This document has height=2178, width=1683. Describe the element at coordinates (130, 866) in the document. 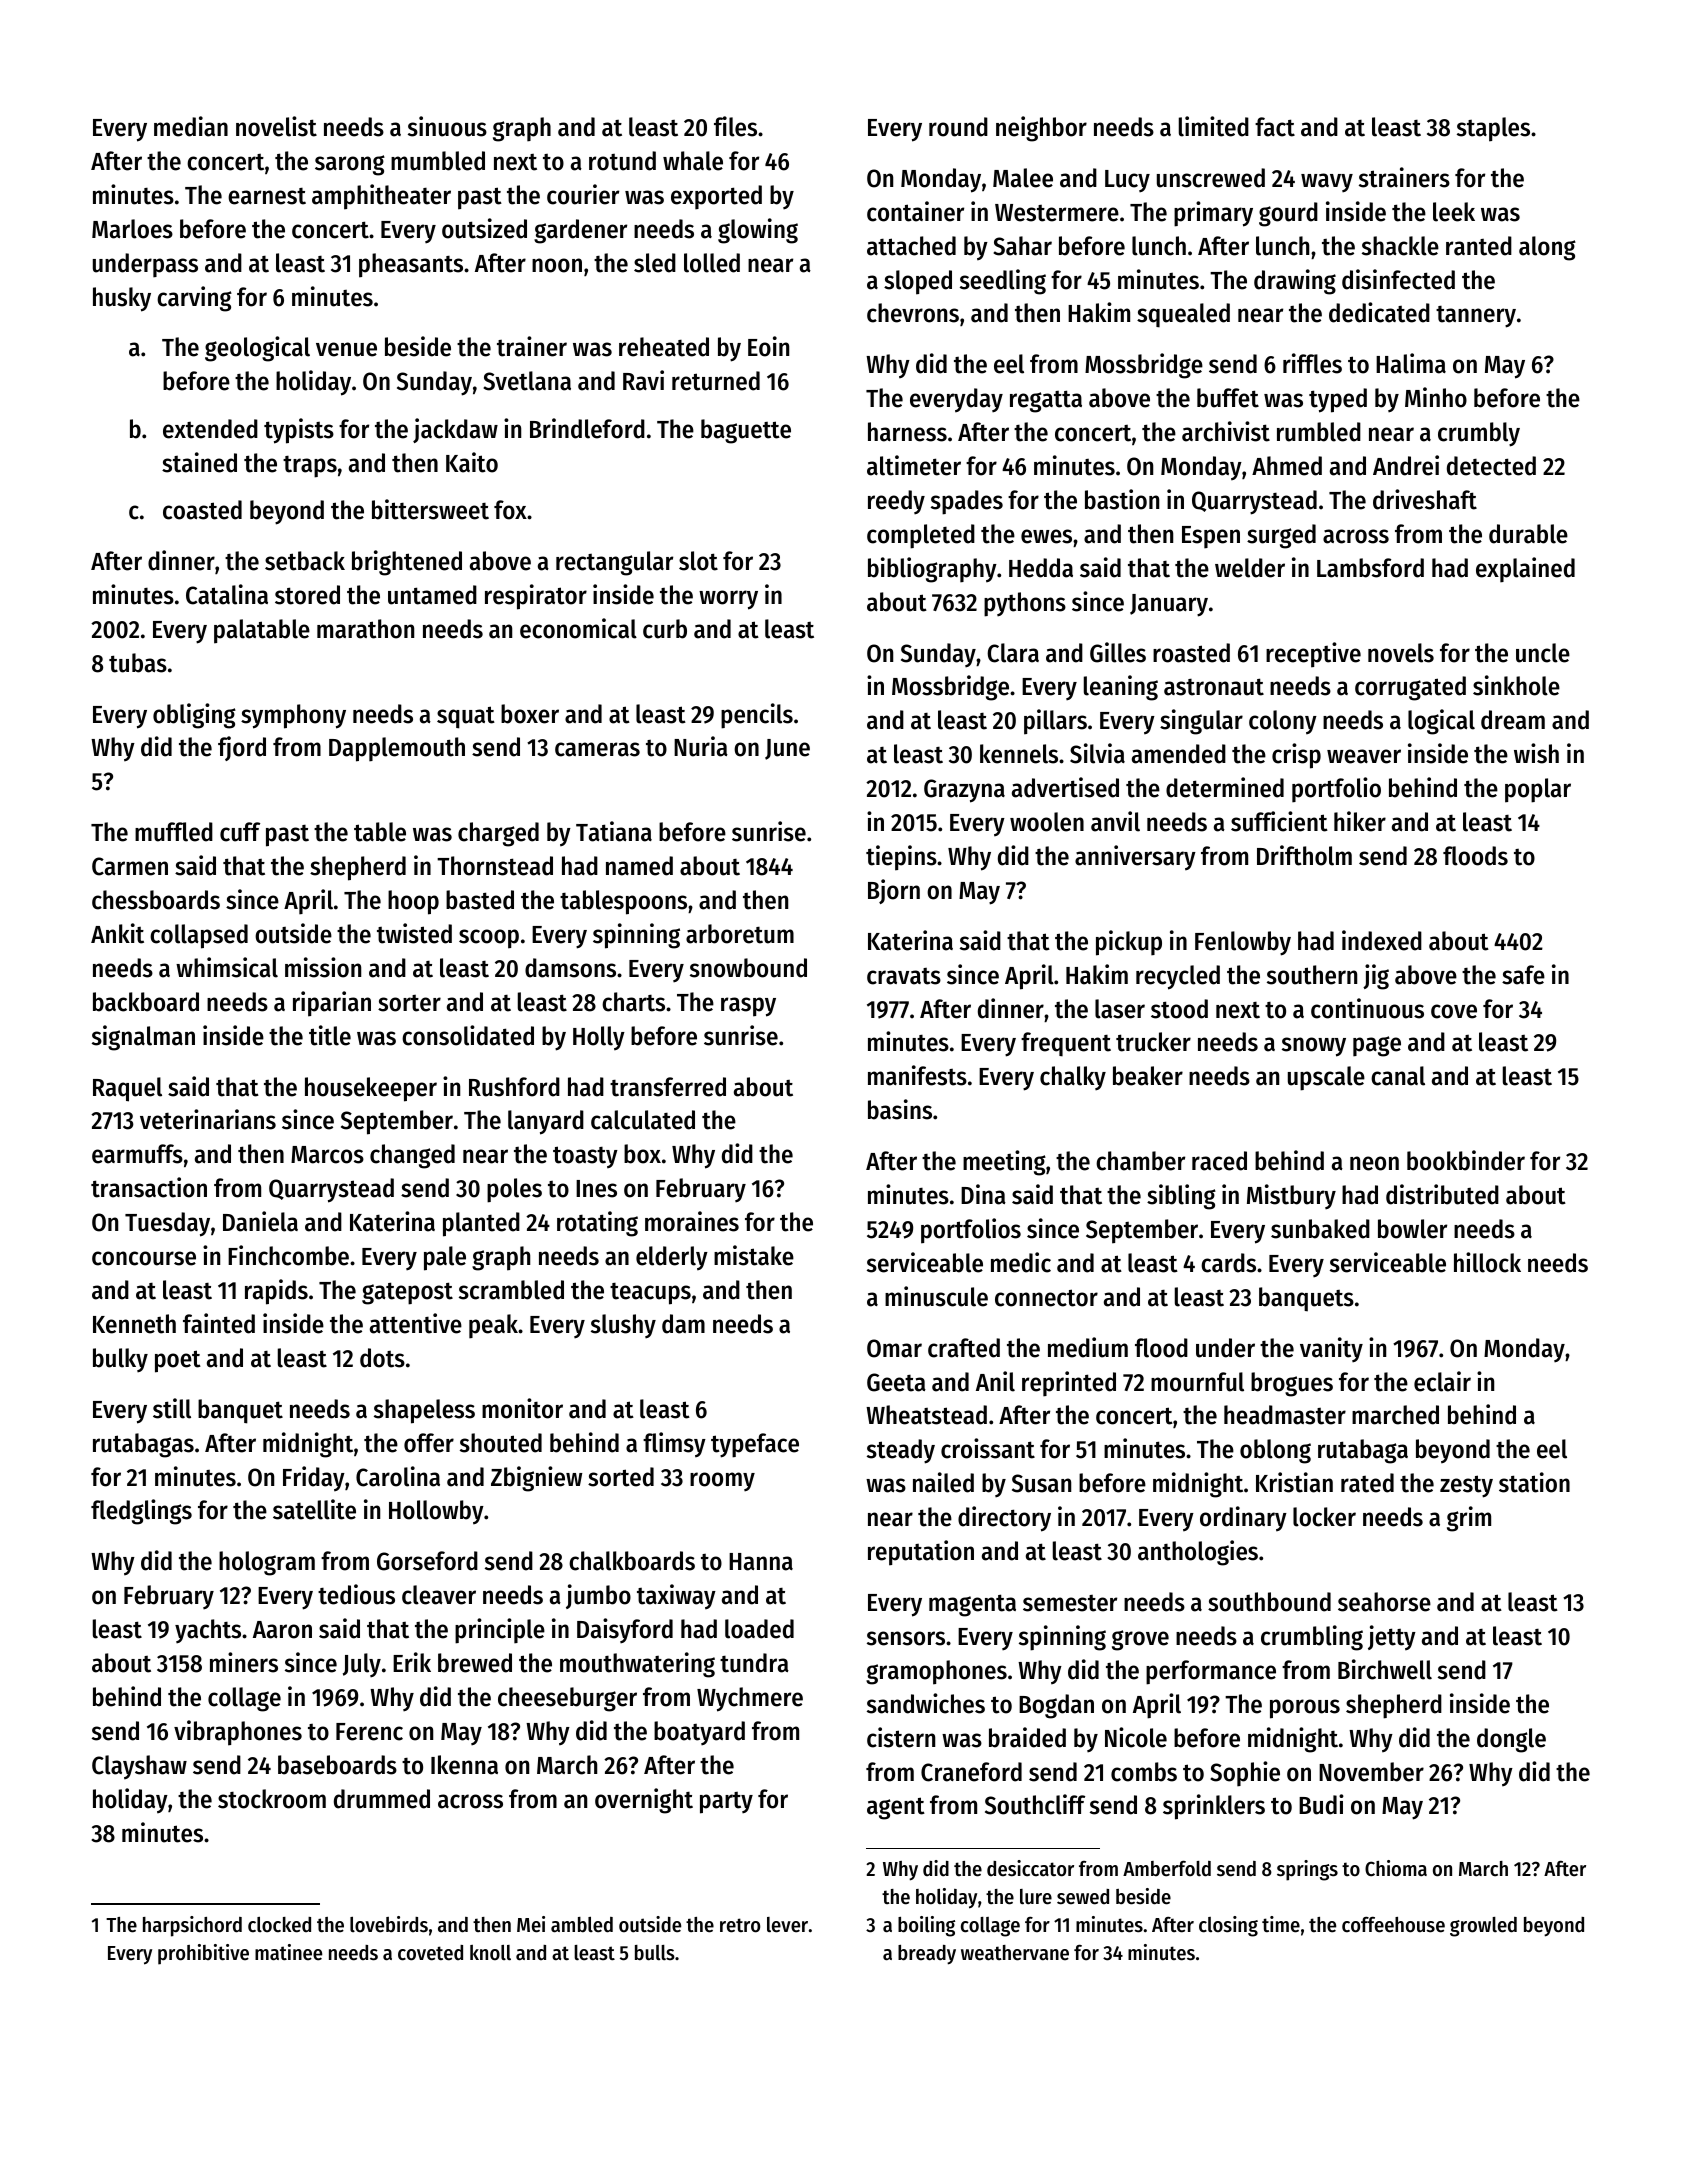

I see `Carmen` at that location.
